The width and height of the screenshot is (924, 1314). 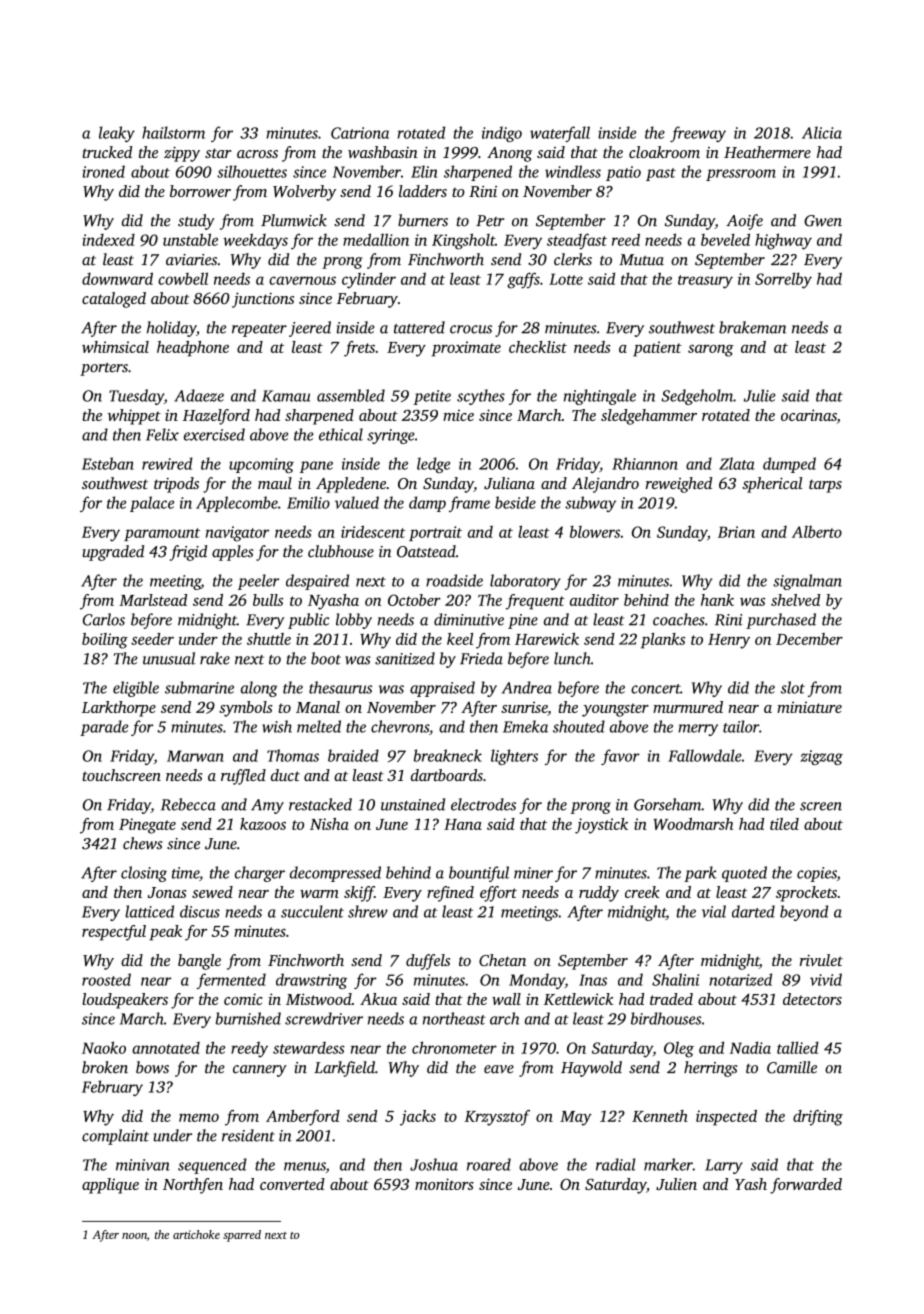 I want to click on roared, so click(x=489, y=1164).
